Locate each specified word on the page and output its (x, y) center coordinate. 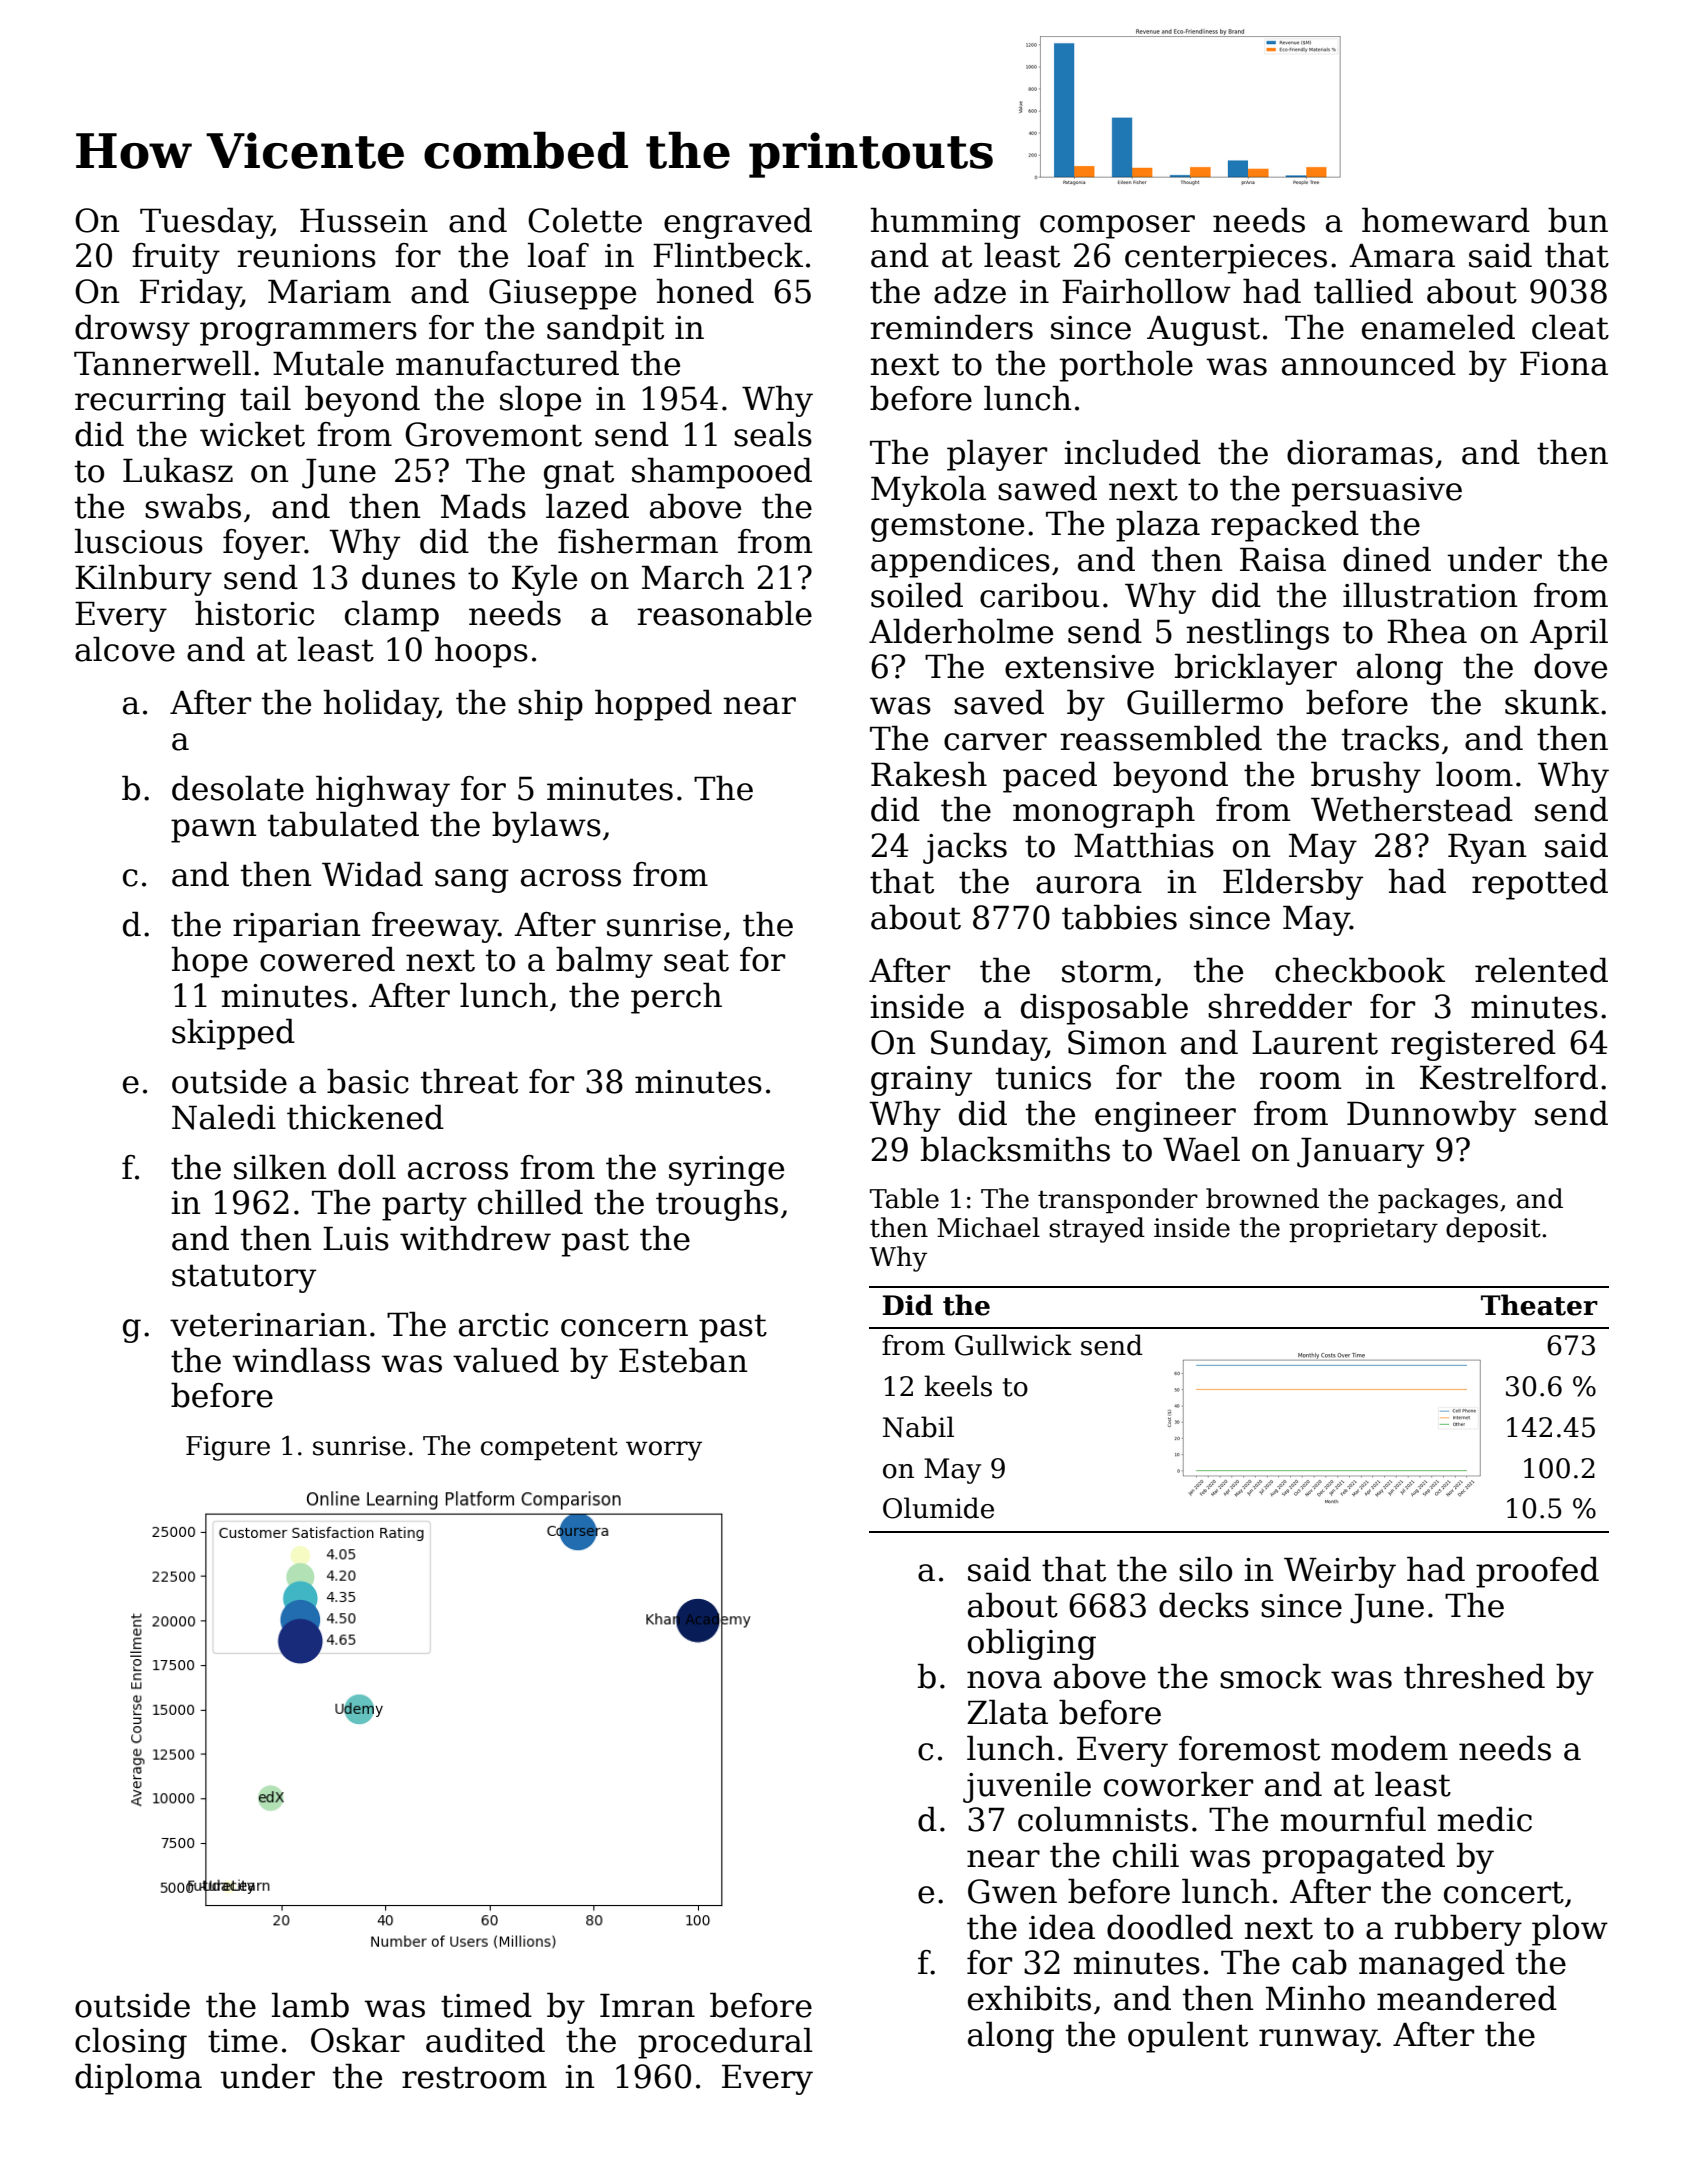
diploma (138, 2079)
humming (945, 223)
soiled (917, 595)
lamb (310, 2005)
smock (1271, 1676)
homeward (1446, 220)
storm (1107, 971)
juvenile (1027, 1787)
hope (209, 962)
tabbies (1119, 917)
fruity (176, 258)
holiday (380, 705)
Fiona (1564, 363)
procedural (725, 2043)
